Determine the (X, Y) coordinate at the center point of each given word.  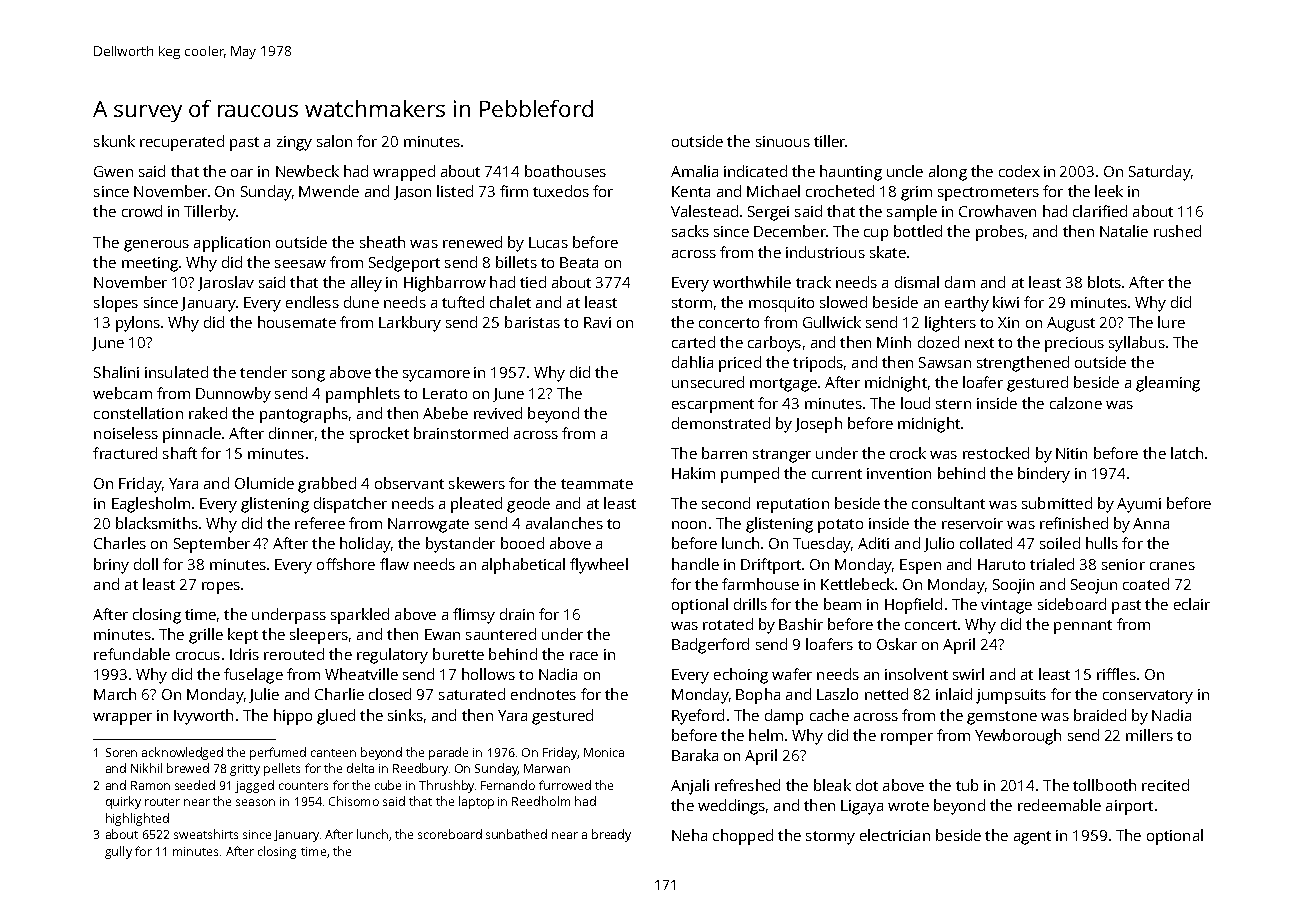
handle (695, 564)
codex (1019, 171)
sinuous (783, 141)
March (115, 694)
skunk (114, 141)
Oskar (897, 644)
